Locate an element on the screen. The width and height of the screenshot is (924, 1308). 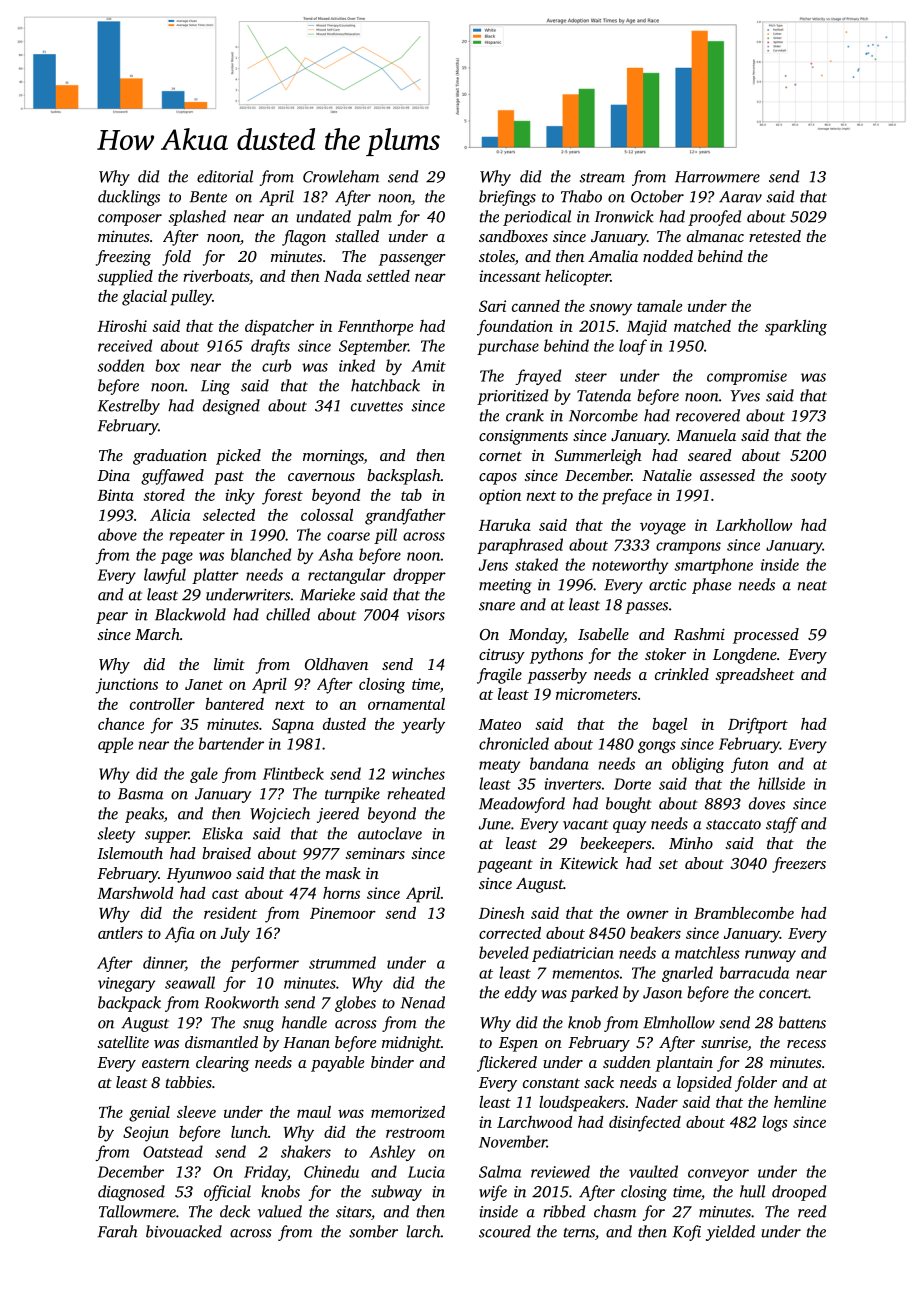
gale is located at coordinates (204, 775).
